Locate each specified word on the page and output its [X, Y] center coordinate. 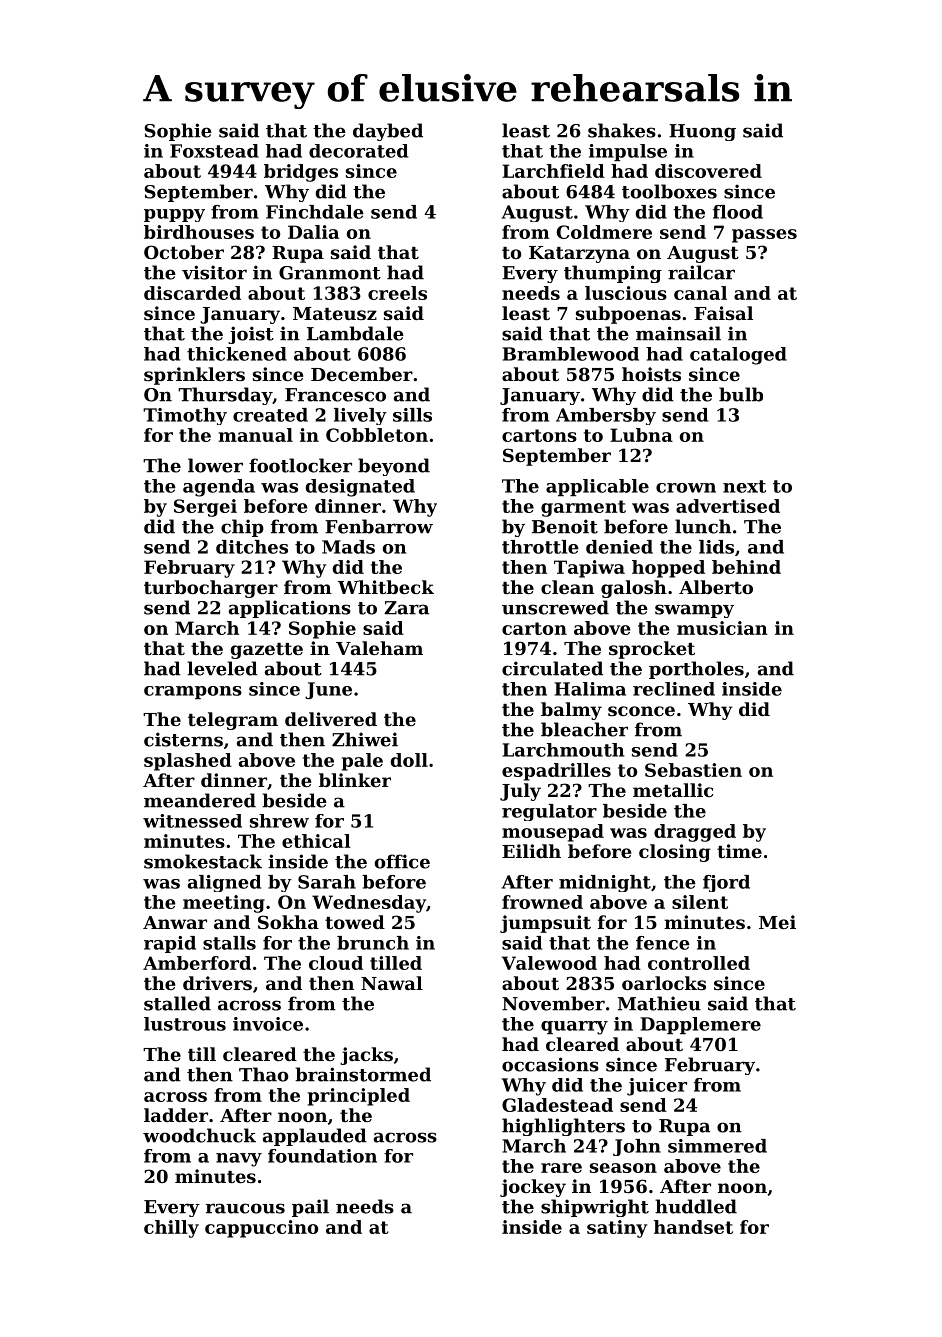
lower [215, 465]
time [739, 851]
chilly [171, 1229]
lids [716, 547]
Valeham [379, 648]
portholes [696, 670]
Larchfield [553, 171]
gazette [267, 651]
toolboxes [669, 191]
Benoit [565, 526]
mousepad [553, 833]
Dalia [313, 232]
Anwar [175, 922]
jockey [533, 1188]
